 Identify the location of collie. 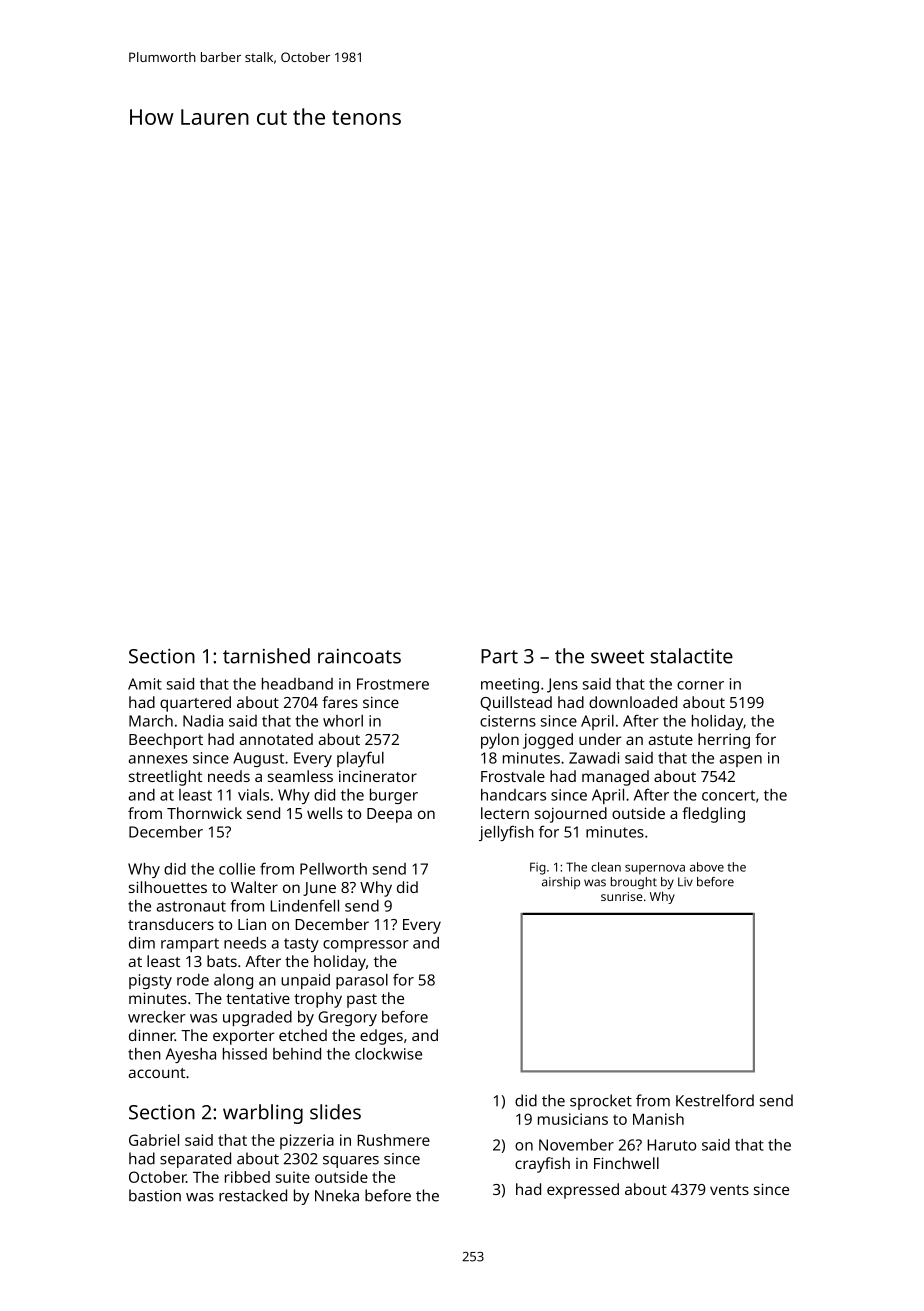
(237, 869).
